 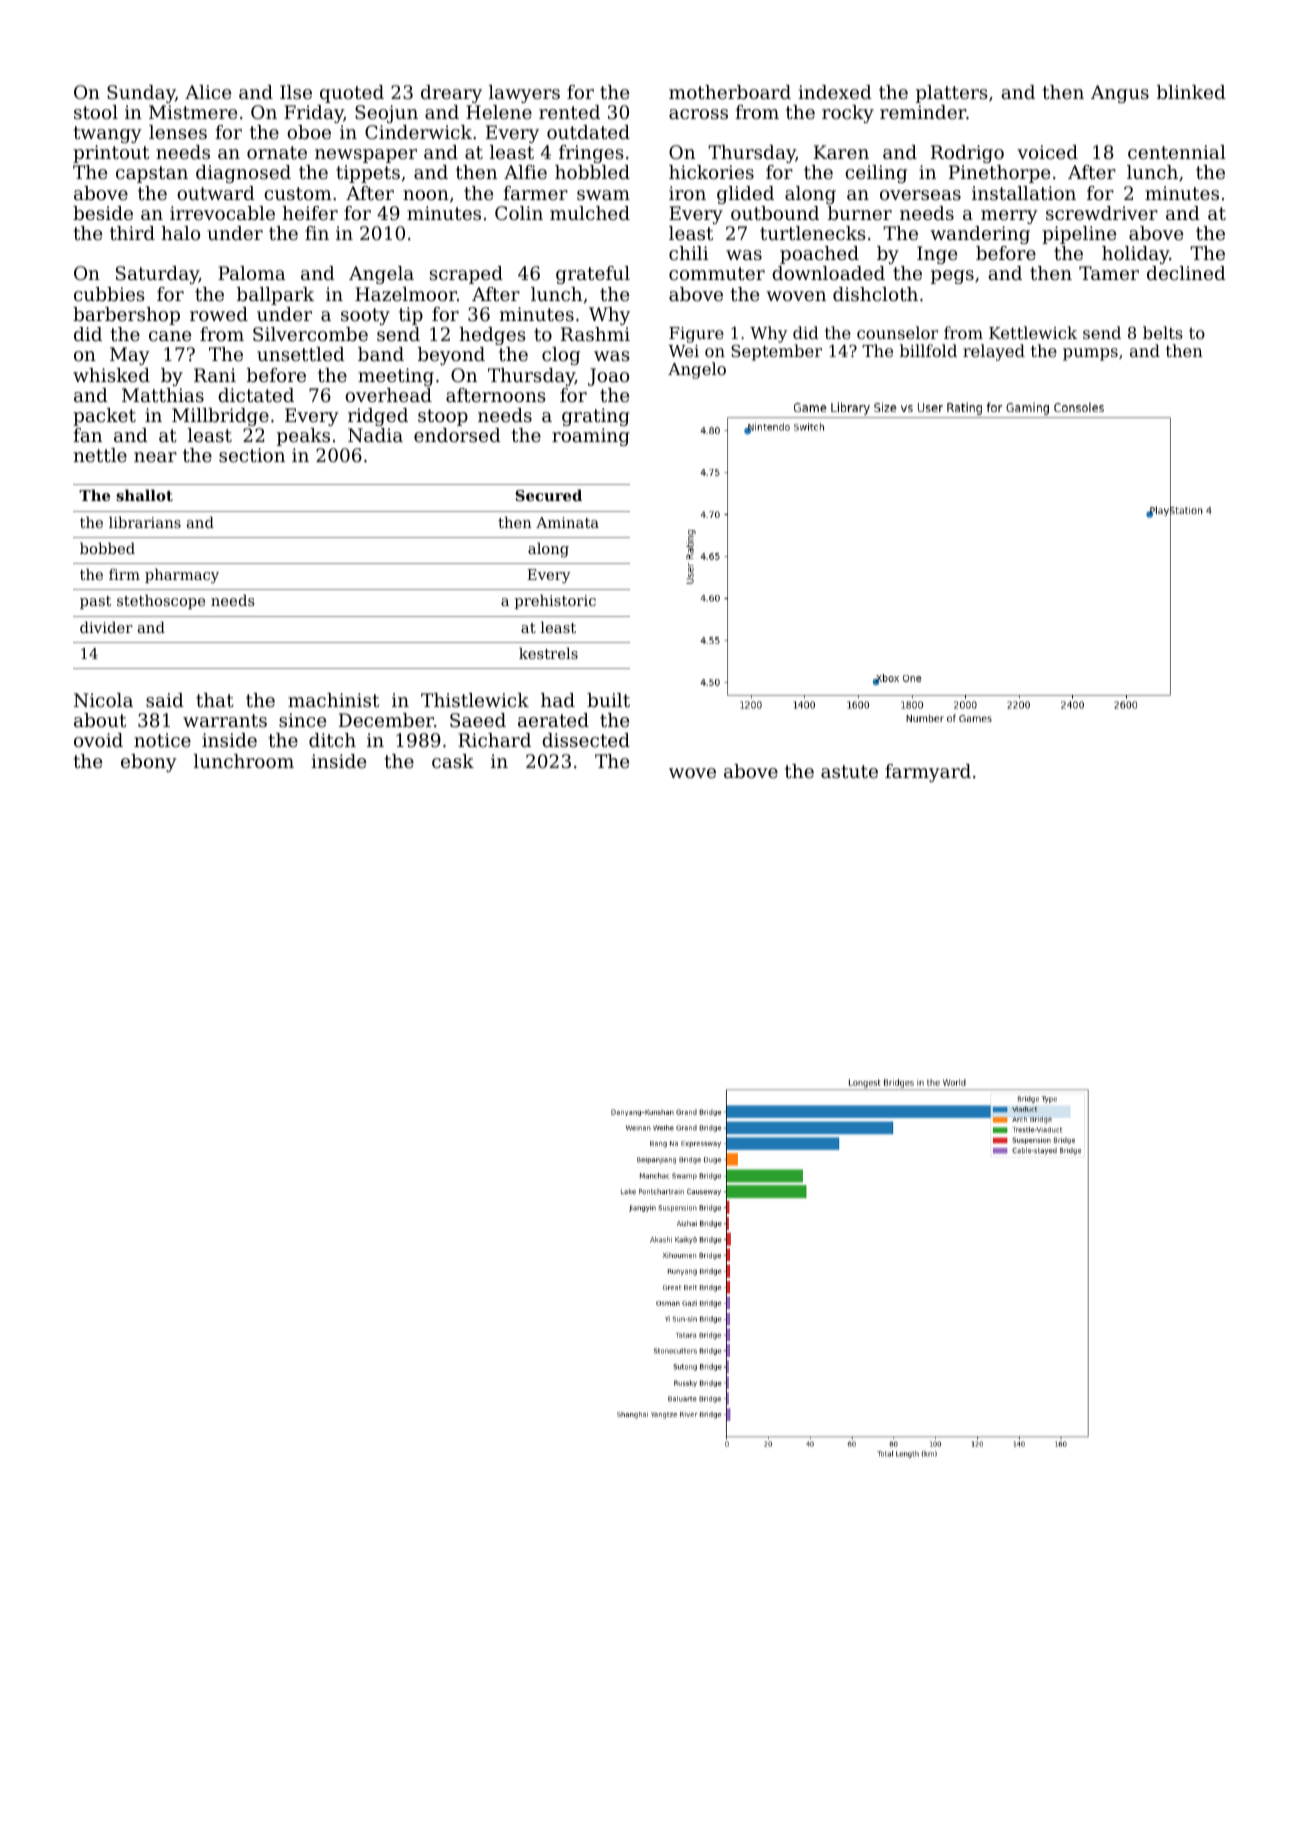 What do you see at coordinates (1177, 152) in the screenshot?
I see `centennial` at bounding box center [1177, 152].
